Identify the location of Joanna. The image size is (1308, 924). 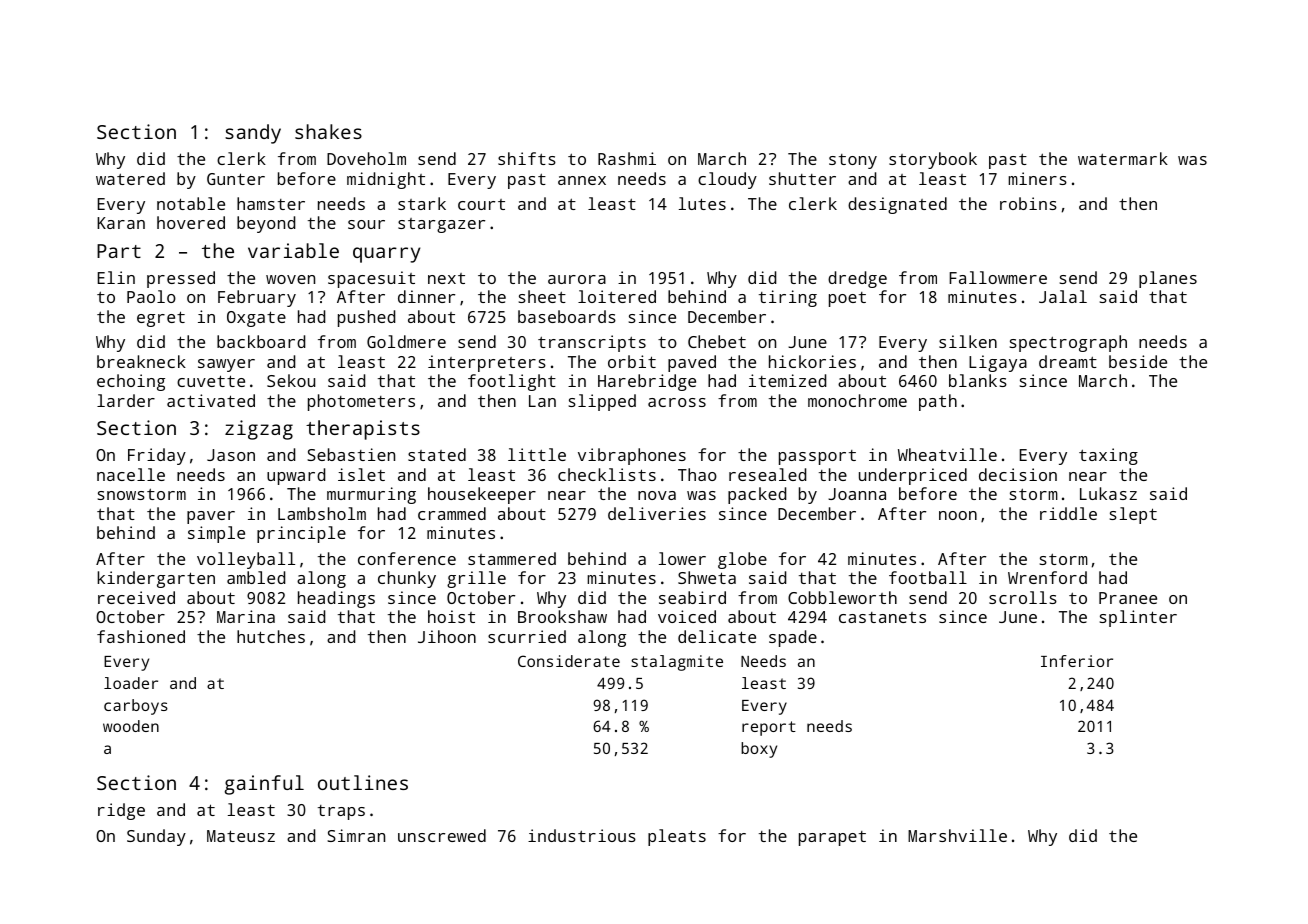
(857, 494).
